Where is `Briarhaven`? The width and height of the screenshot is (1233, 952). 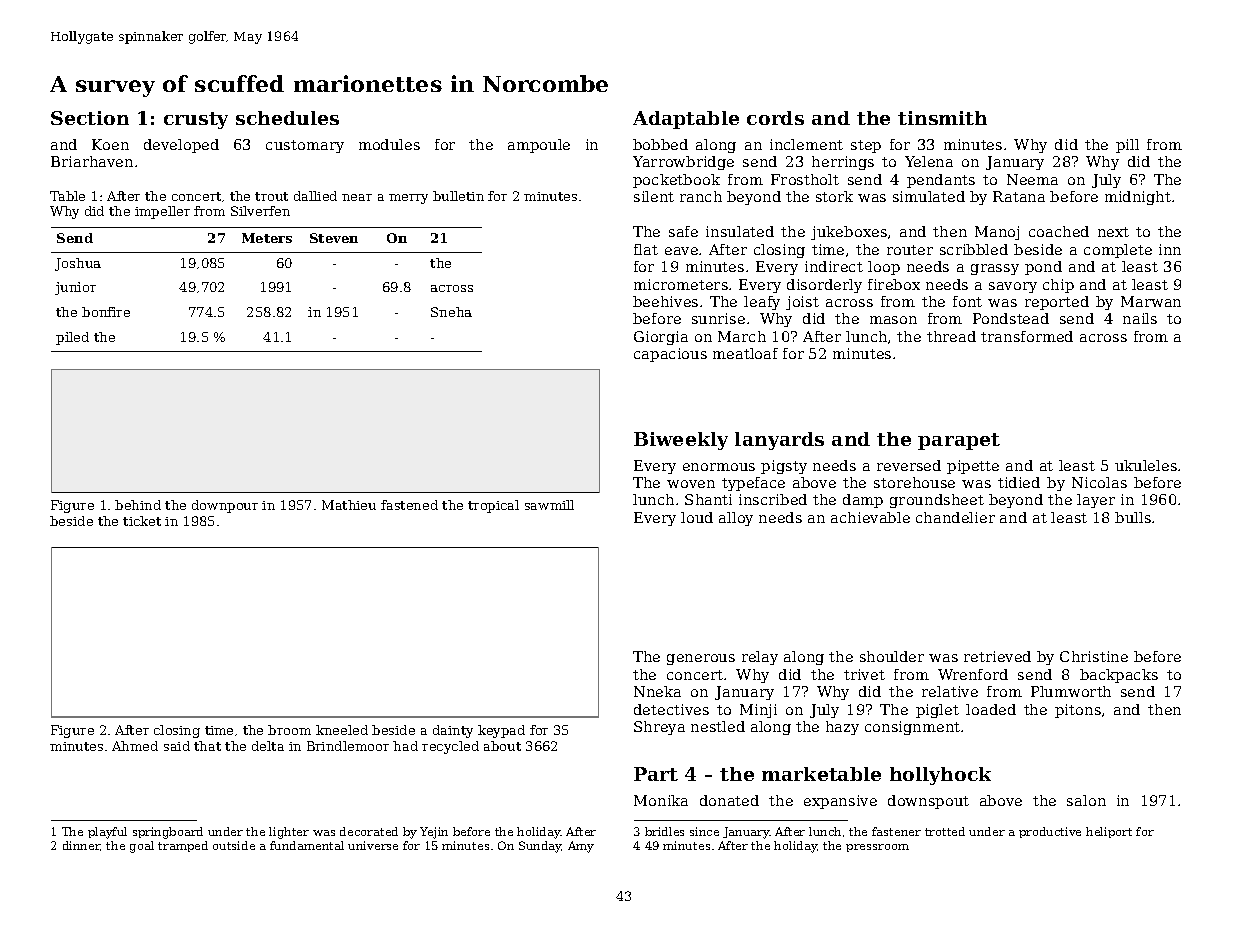
Briarhaven is located at coordinates (92, 161).
